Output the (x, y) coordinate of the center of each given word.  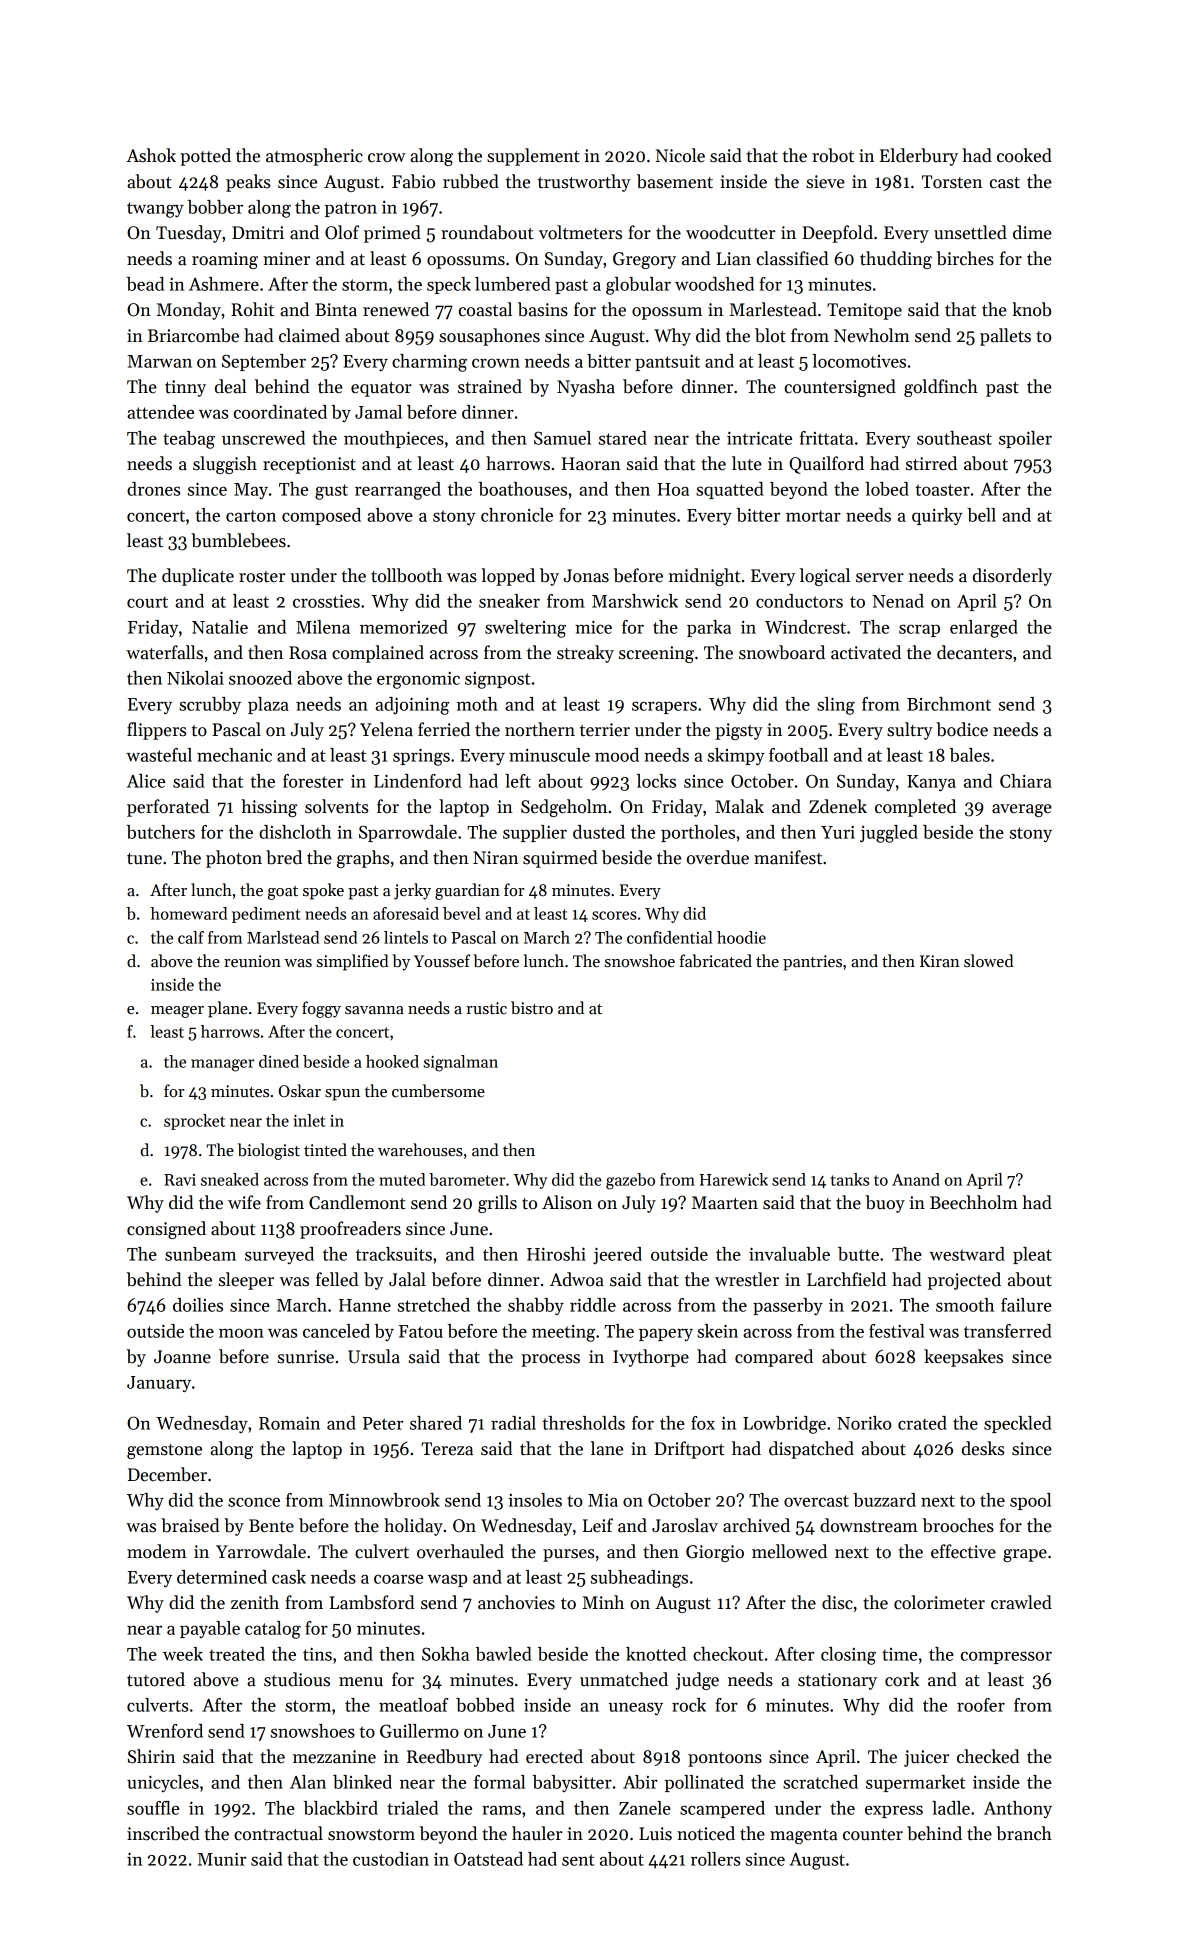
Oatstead (488, 1859)
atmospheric (314, 157)
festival (897, 1331)
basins (543, 309)
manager (222, 1065)
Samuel (562, 438)
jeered (617, 1255)
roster (262, 577)
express (894, 1811)
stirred (931, 463)
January (159, 1384)
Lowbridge (784, 1425)
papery (666, 1334)
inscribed (163, 1833)
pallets (1005, 337)
